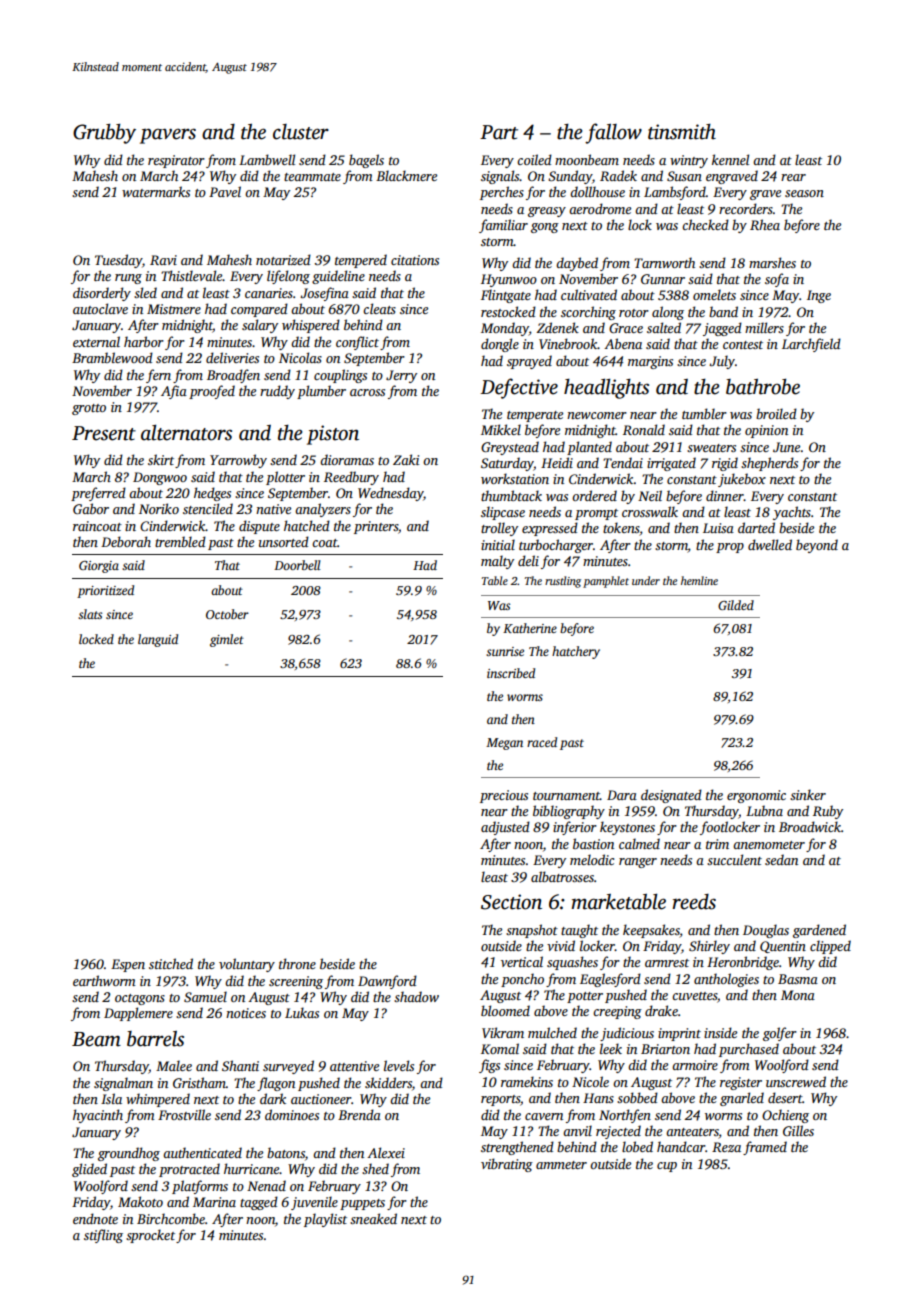 This screenshot has height=1308, width=924. What do you see at coordinates (664, 262) in the screenshot?
I see `Tarnworth` at bounding box center [664, 262].
